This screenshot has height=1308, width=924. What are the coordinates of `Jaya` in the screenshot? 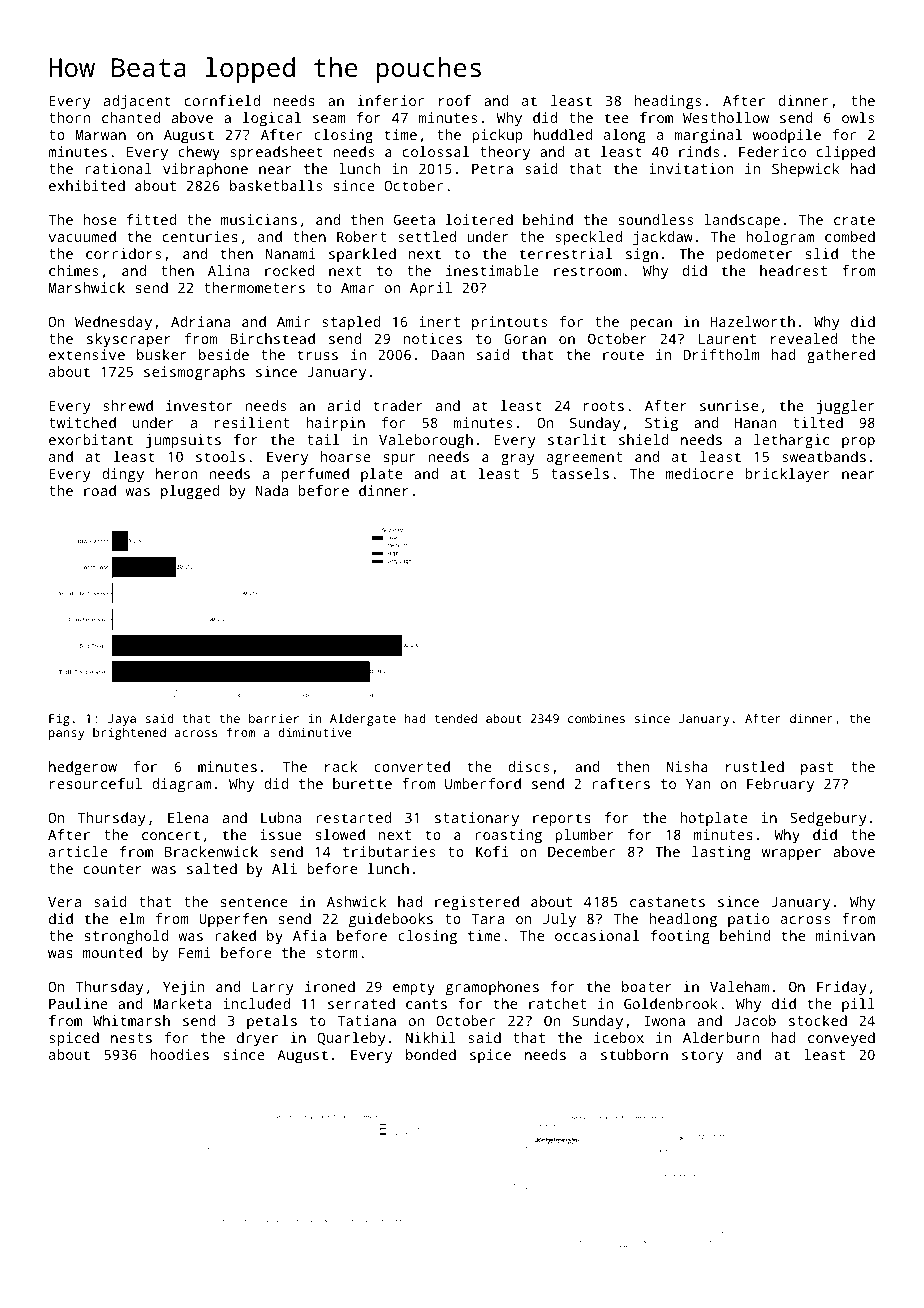 It's located at (122, 720).
